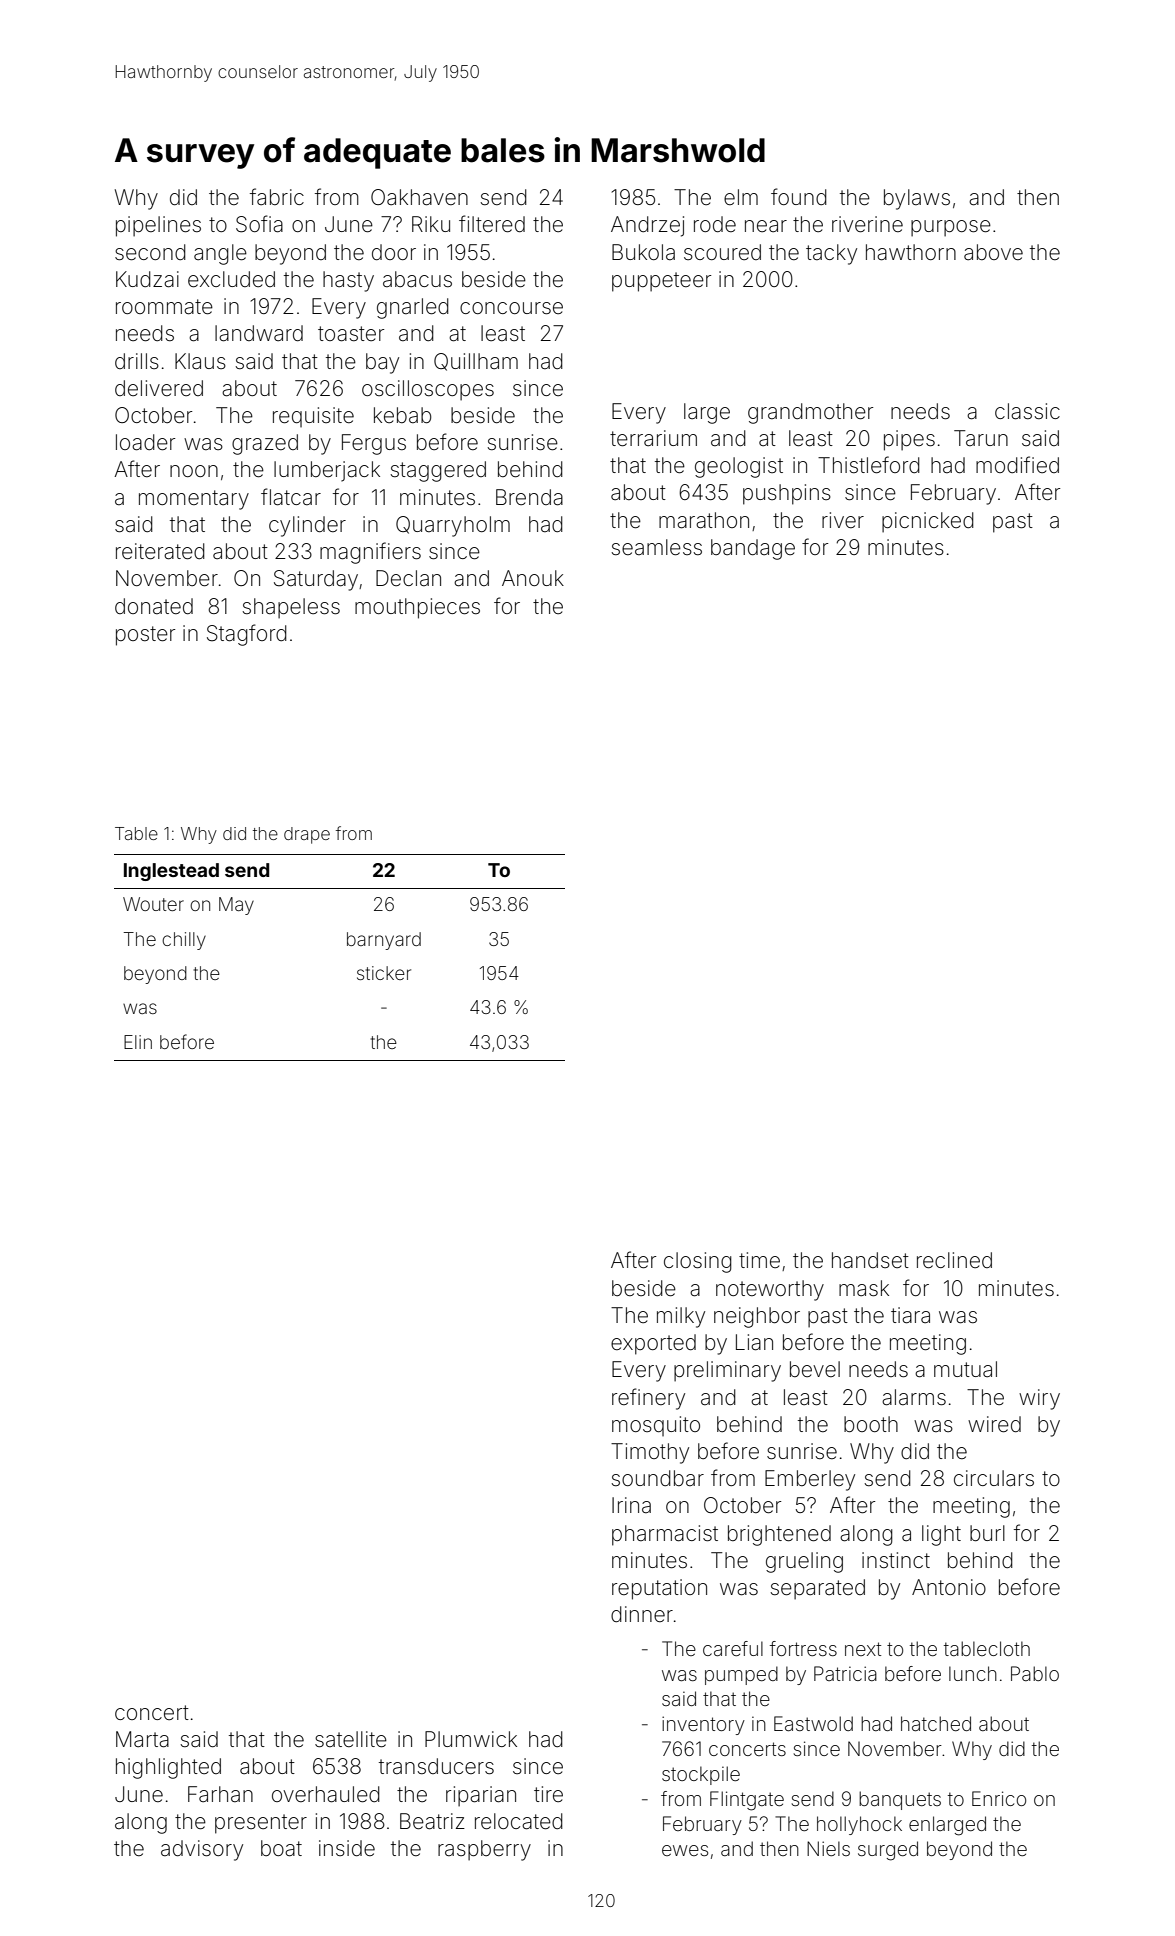 The width and height of the screenshot is (1175, 1936). What do you see at coordinates (810, 1480) in the screenshot?
I see `Emberley` at bounding box center [810, 1480].
